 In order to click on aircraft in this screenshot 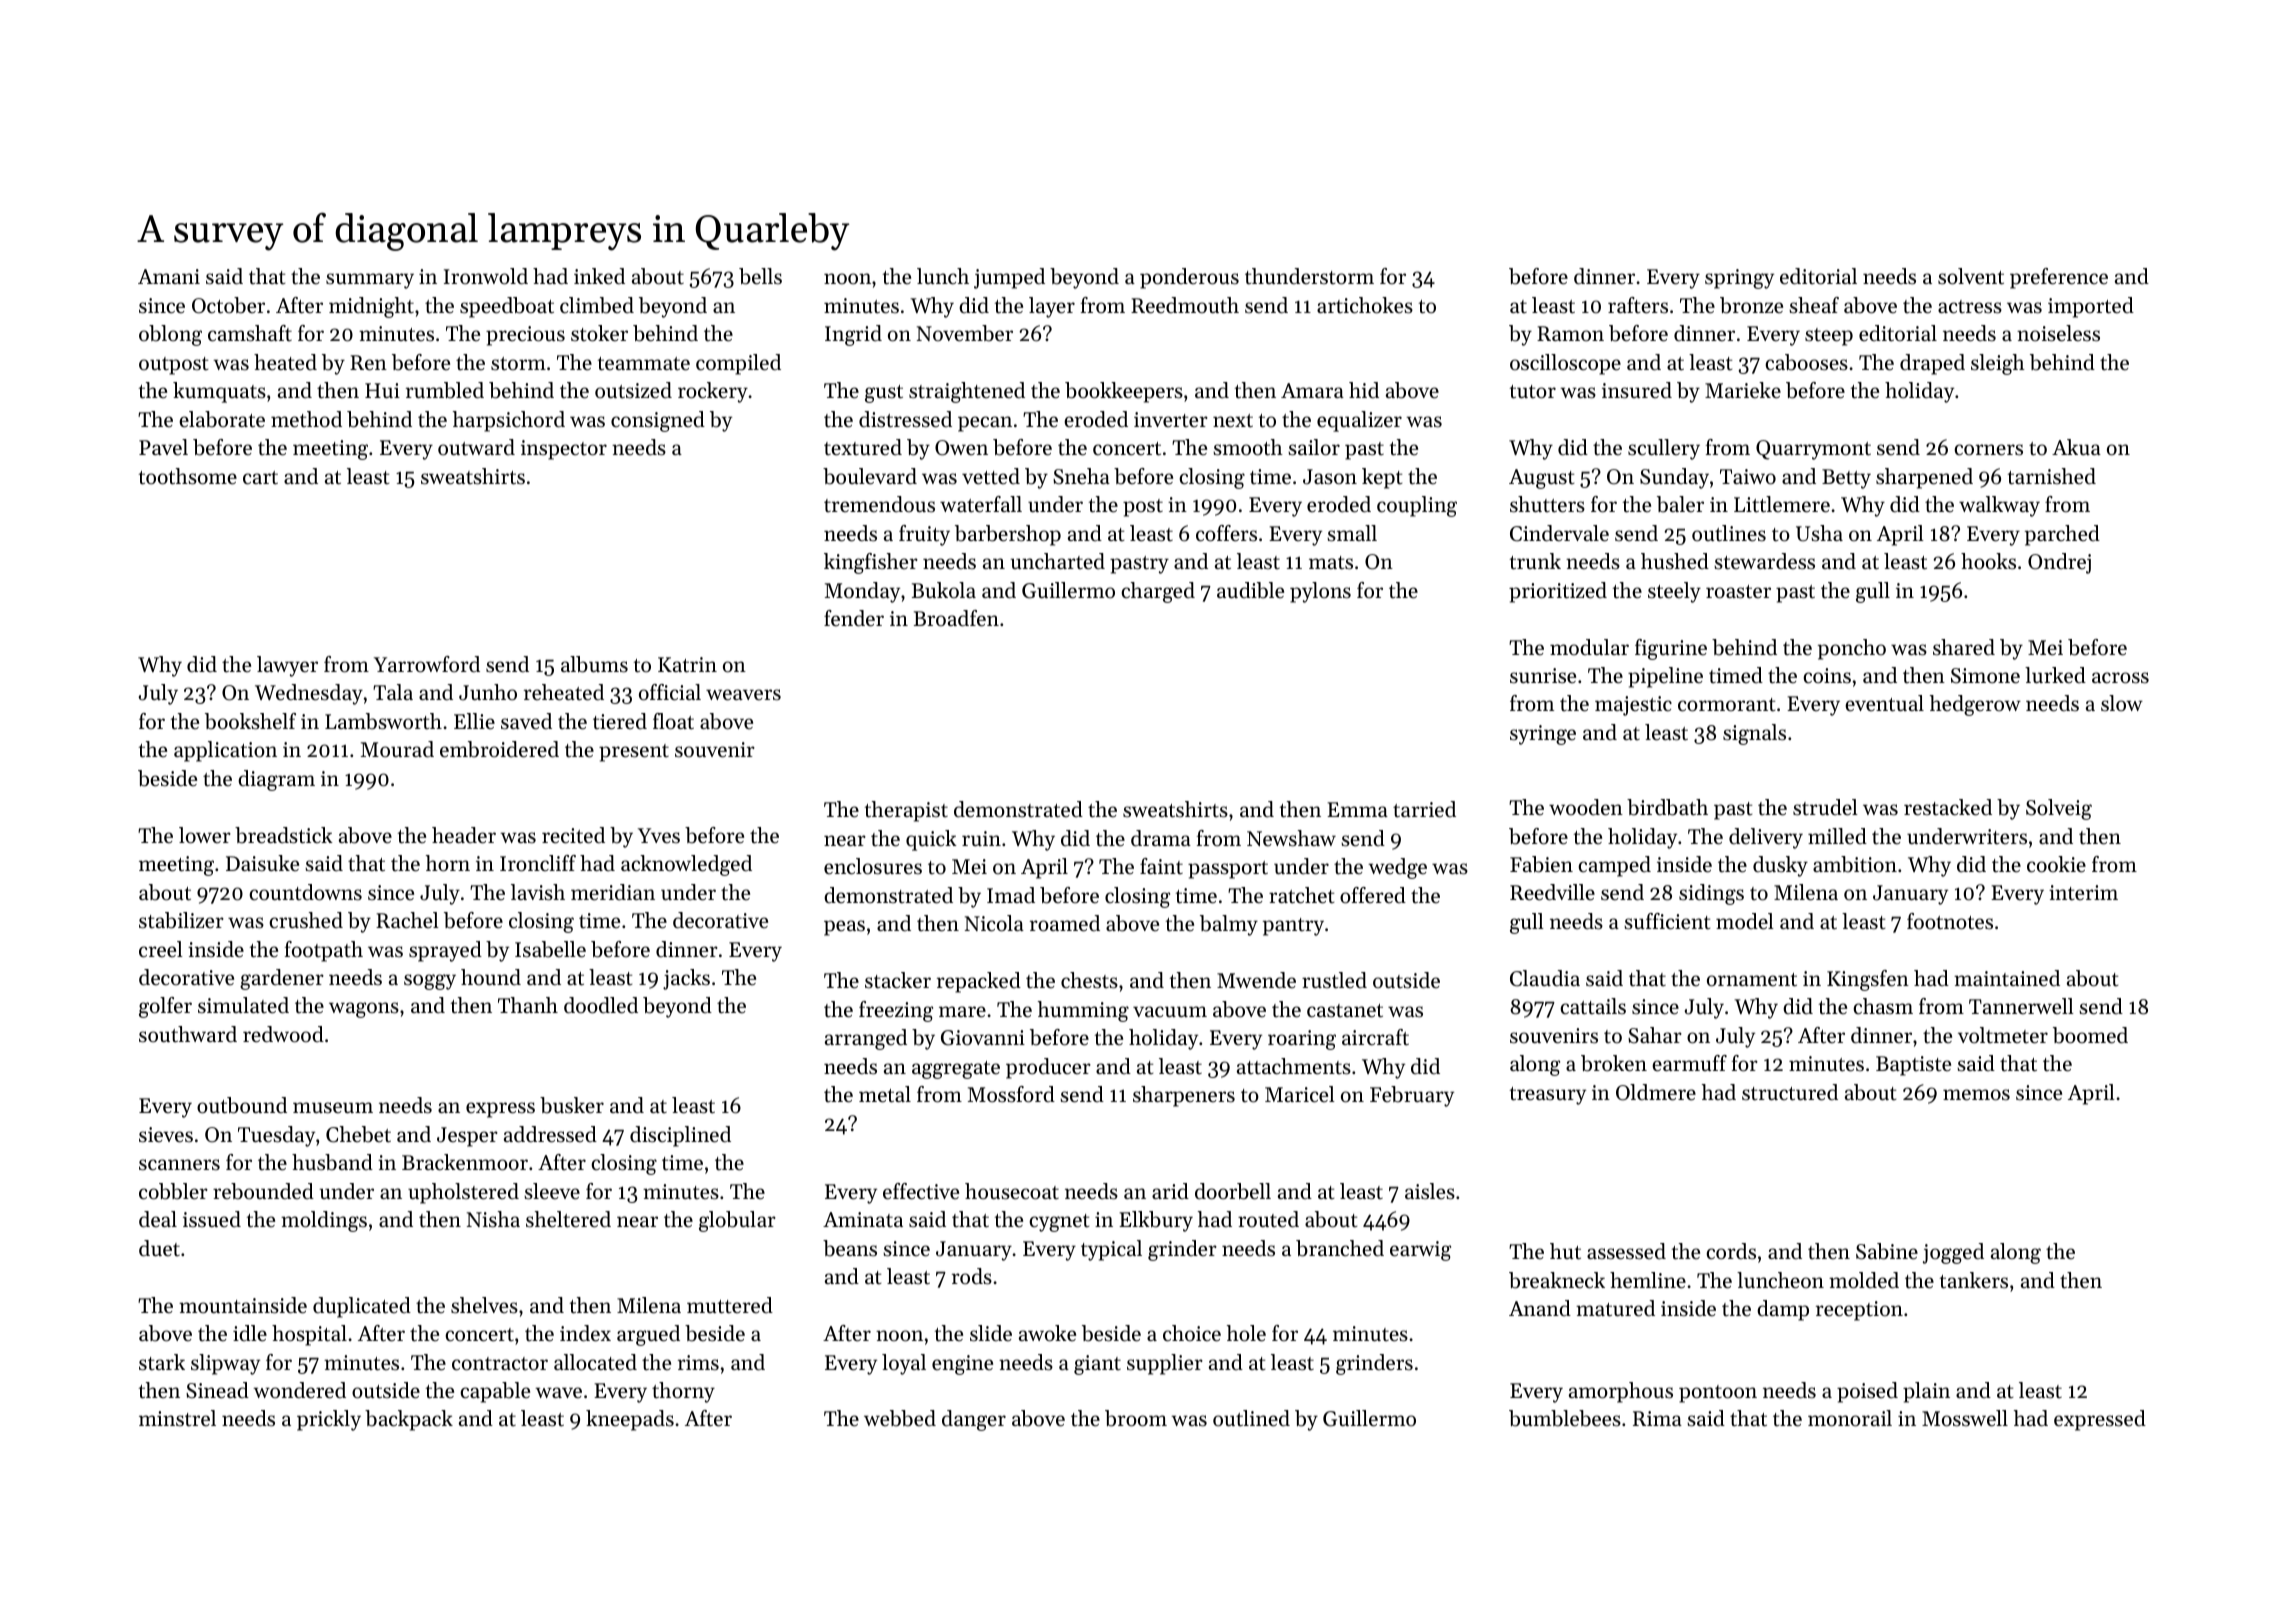, I will do `click(1375, 1037)`.
